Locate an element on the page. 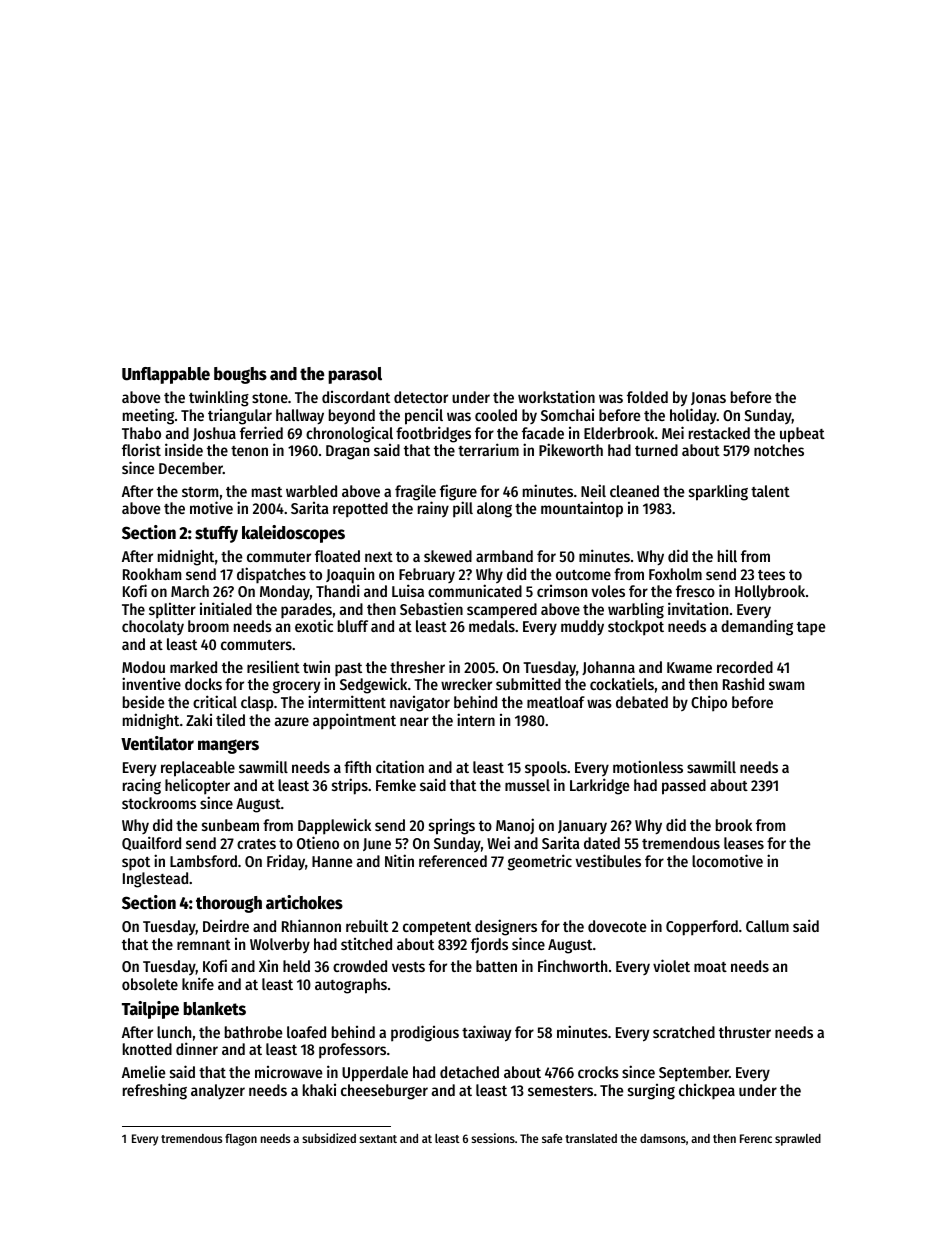 The height and width of the document is (1233, 952). wrecker is located at coordinates (466, 684).
